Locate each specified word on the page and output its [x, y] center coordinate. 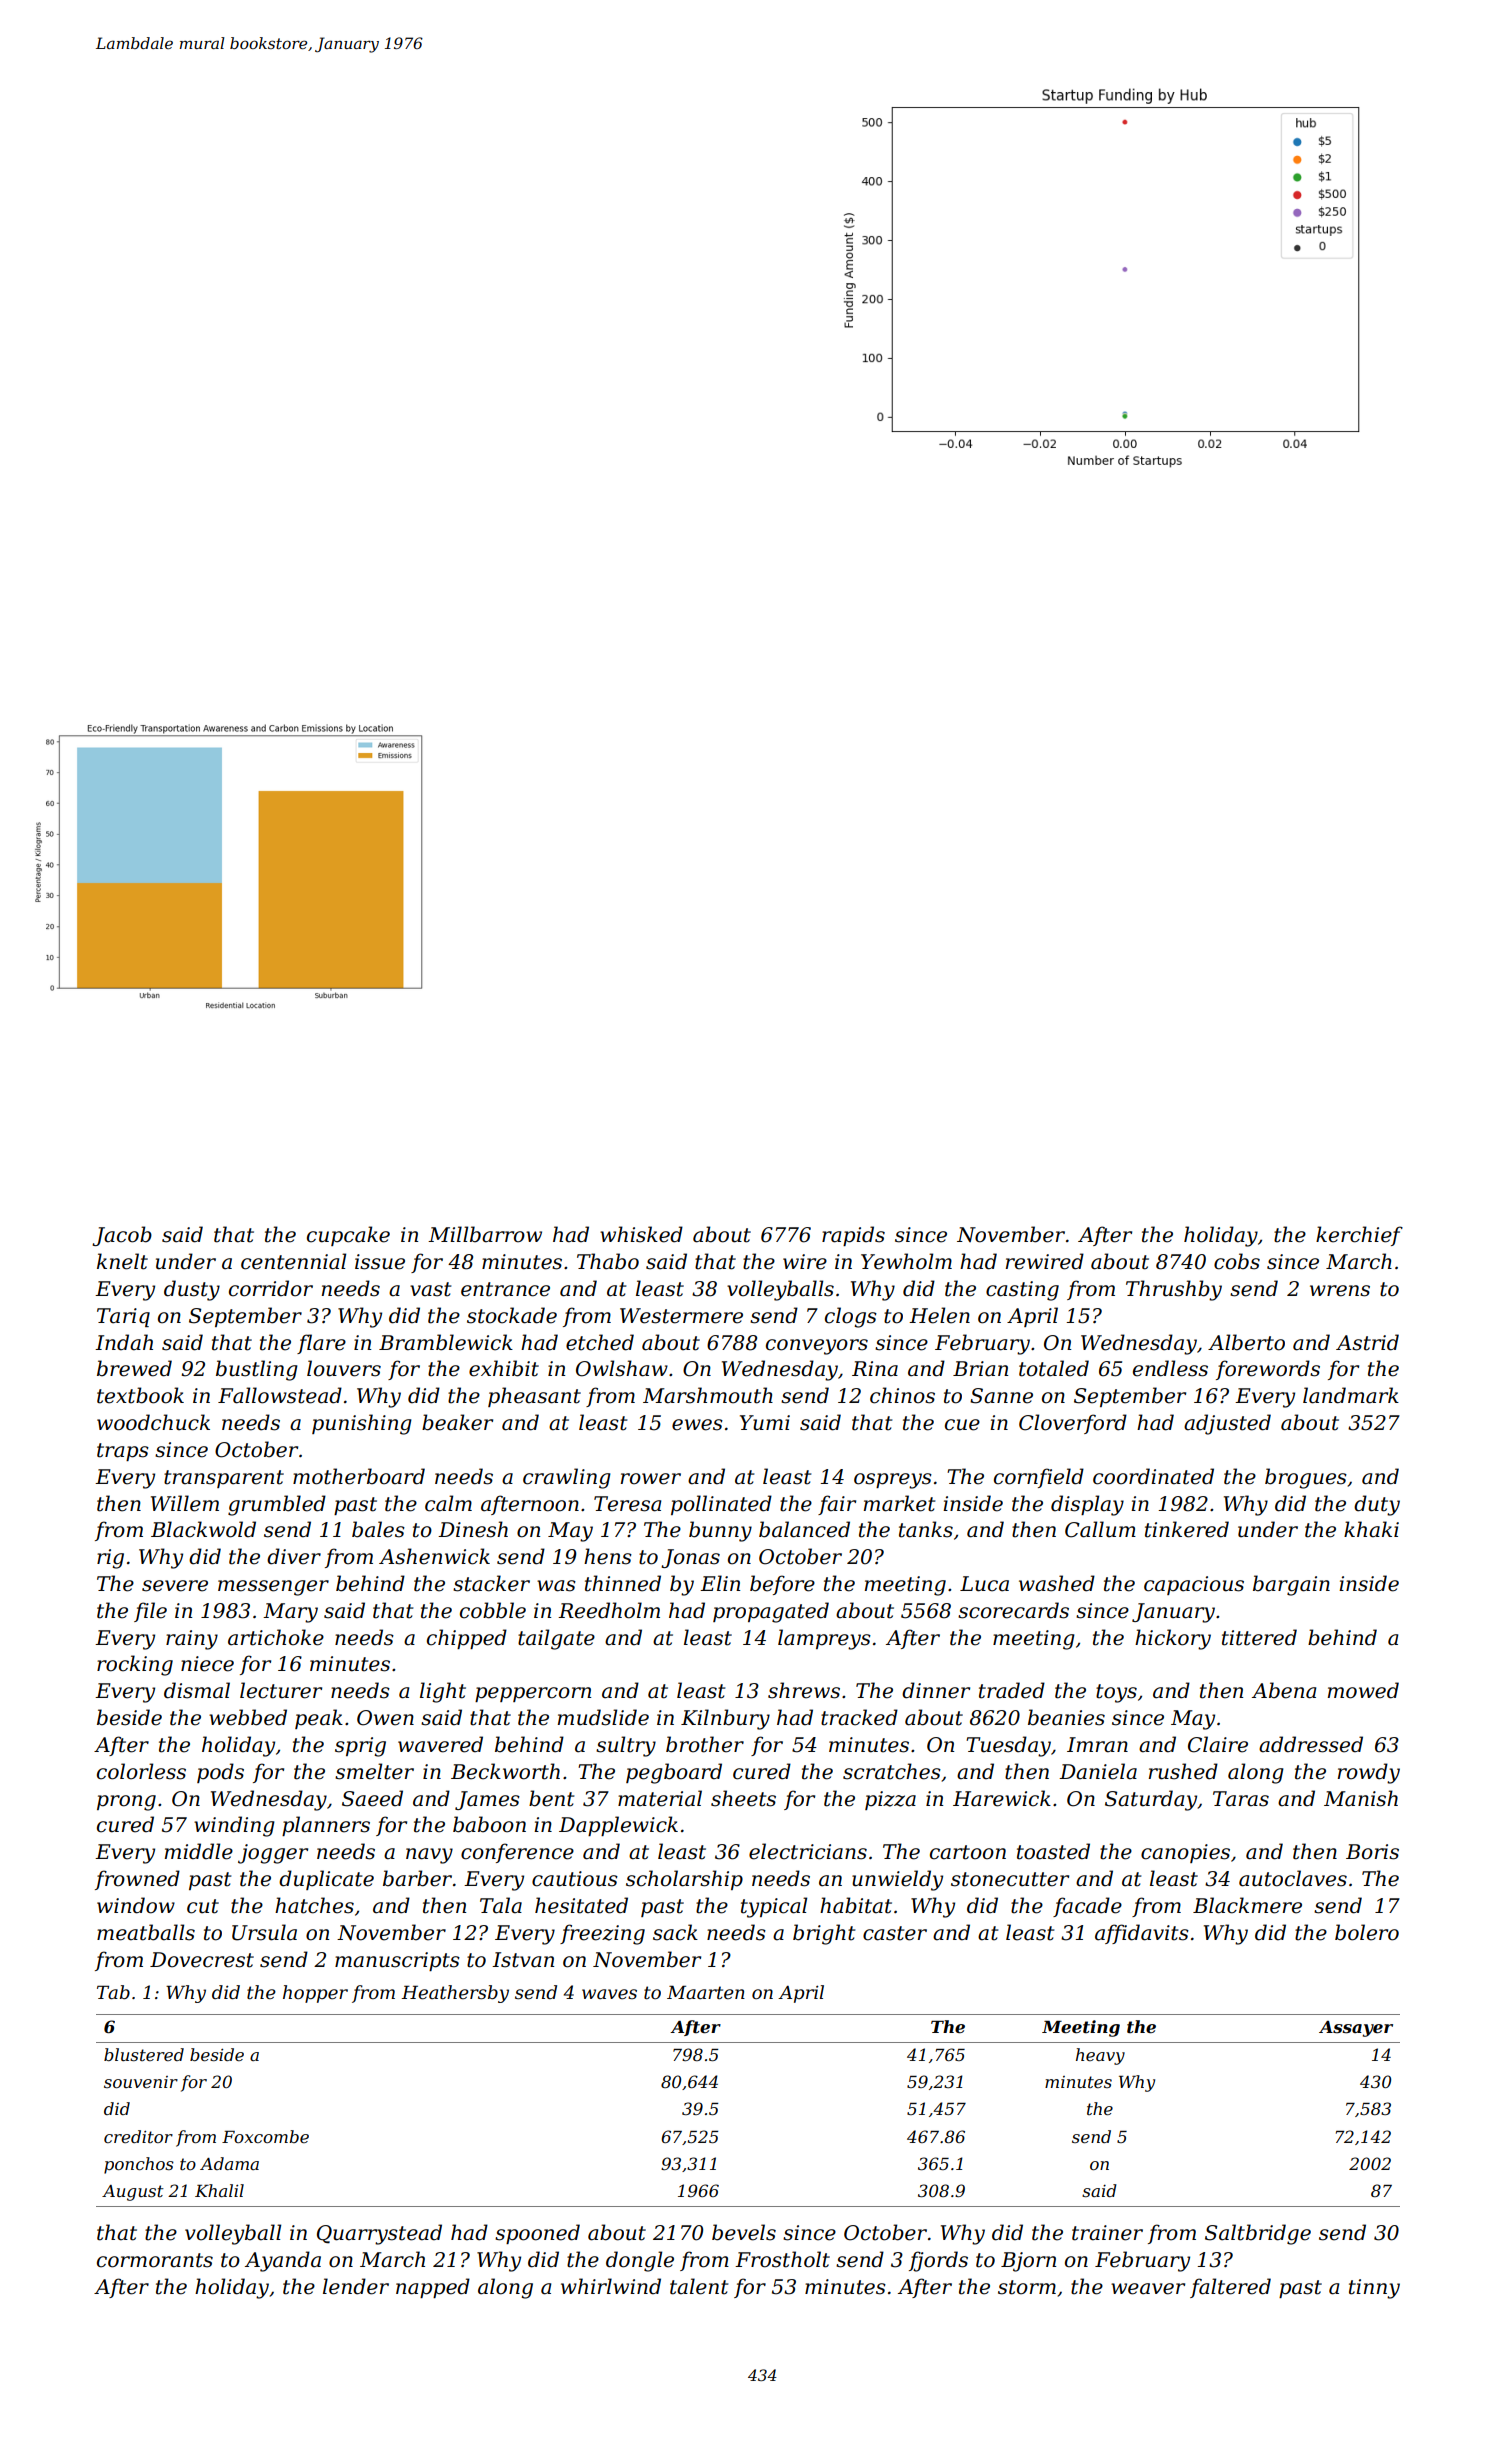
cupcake [348, 1236]
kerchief [1359, 1236]
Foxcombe [265, 2136]
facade [1087, 1907]
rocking [135, 1665]
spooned [537, 2234]
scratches [892, 1771]
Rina [875, 1369]
